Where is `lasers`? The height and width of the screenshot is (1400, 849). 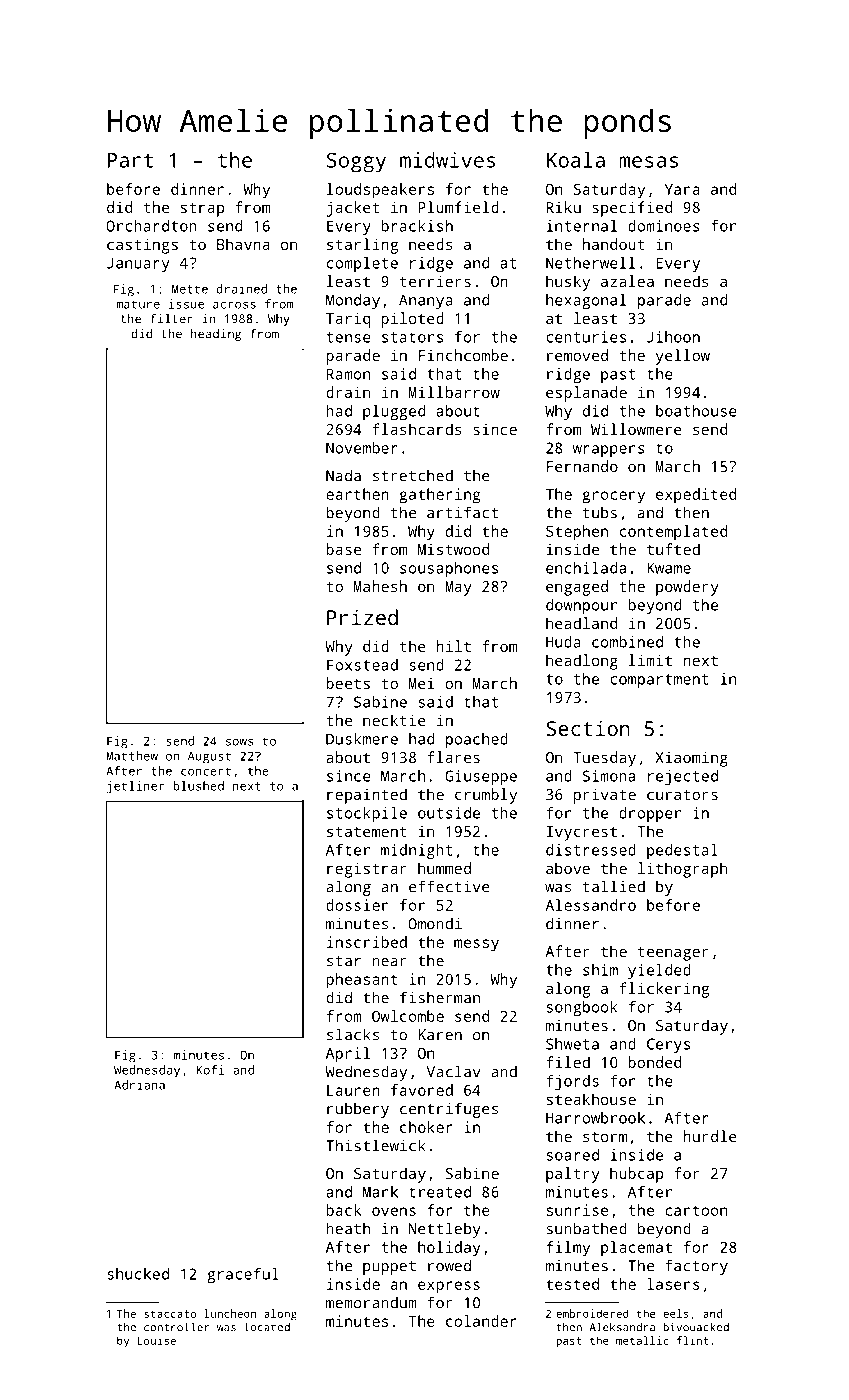
lasers is located at coordinates (673, 1284).
